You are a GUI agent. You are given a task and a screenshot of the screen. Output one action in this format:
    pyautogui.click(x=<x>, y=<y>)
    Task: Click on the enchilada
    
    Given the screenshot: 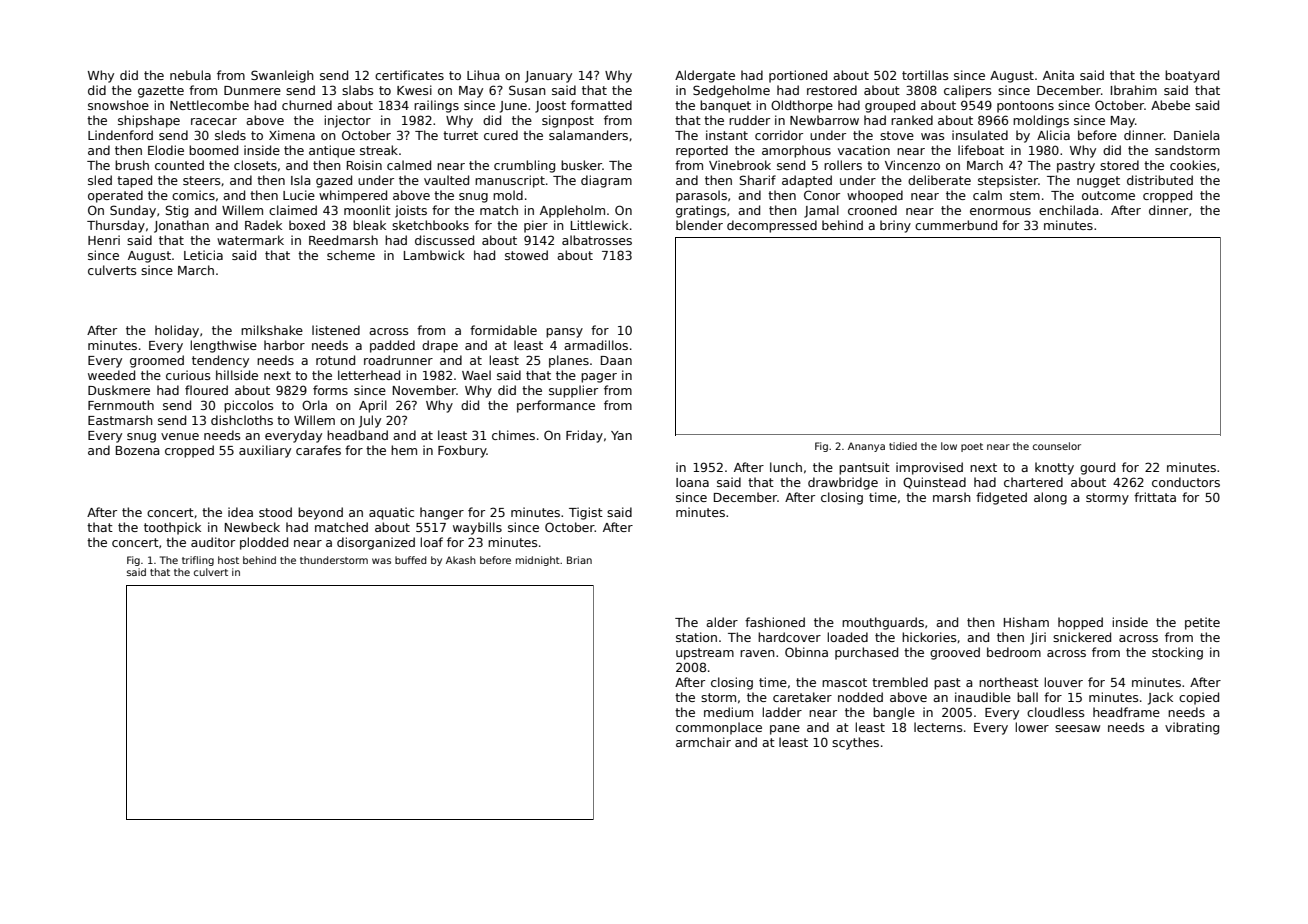 What is the action you would take?
    pyautogui.click(x=1069, y=210)
